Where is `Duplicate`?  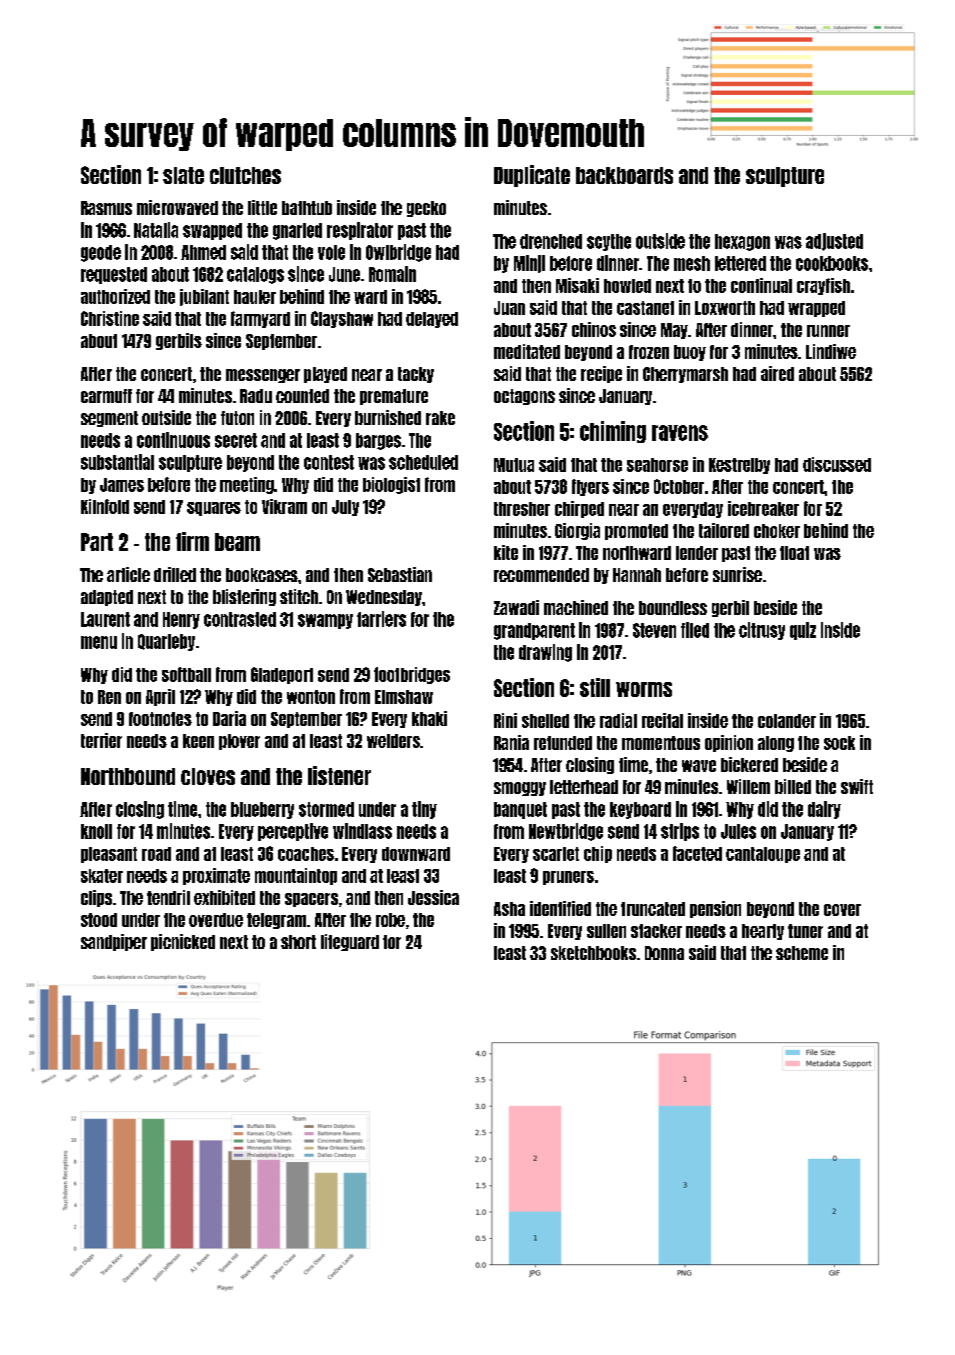 Duplicate is located at coordinates (532, 176).
